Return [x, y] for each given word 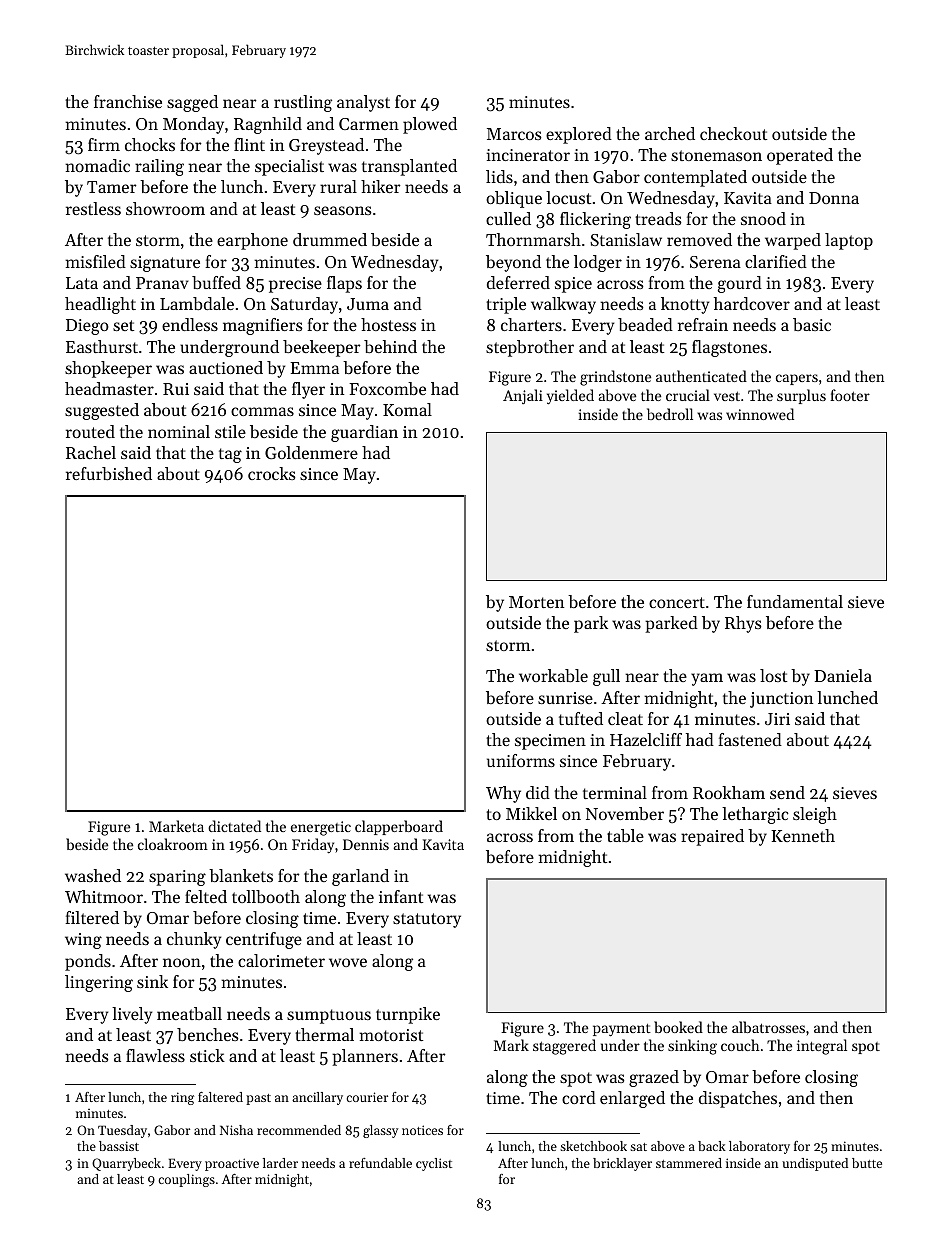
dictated [234, 826]
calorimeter [281, 960]
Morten [536, 602]
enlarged [632, 1099]
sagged [192, 103]
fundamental [795, 601]
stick [207, 1055]
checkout [733, 133]
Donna [834, 198]
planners [365, 1057]
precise [295, 285]
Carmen [369, 124]
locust [568, 197]
